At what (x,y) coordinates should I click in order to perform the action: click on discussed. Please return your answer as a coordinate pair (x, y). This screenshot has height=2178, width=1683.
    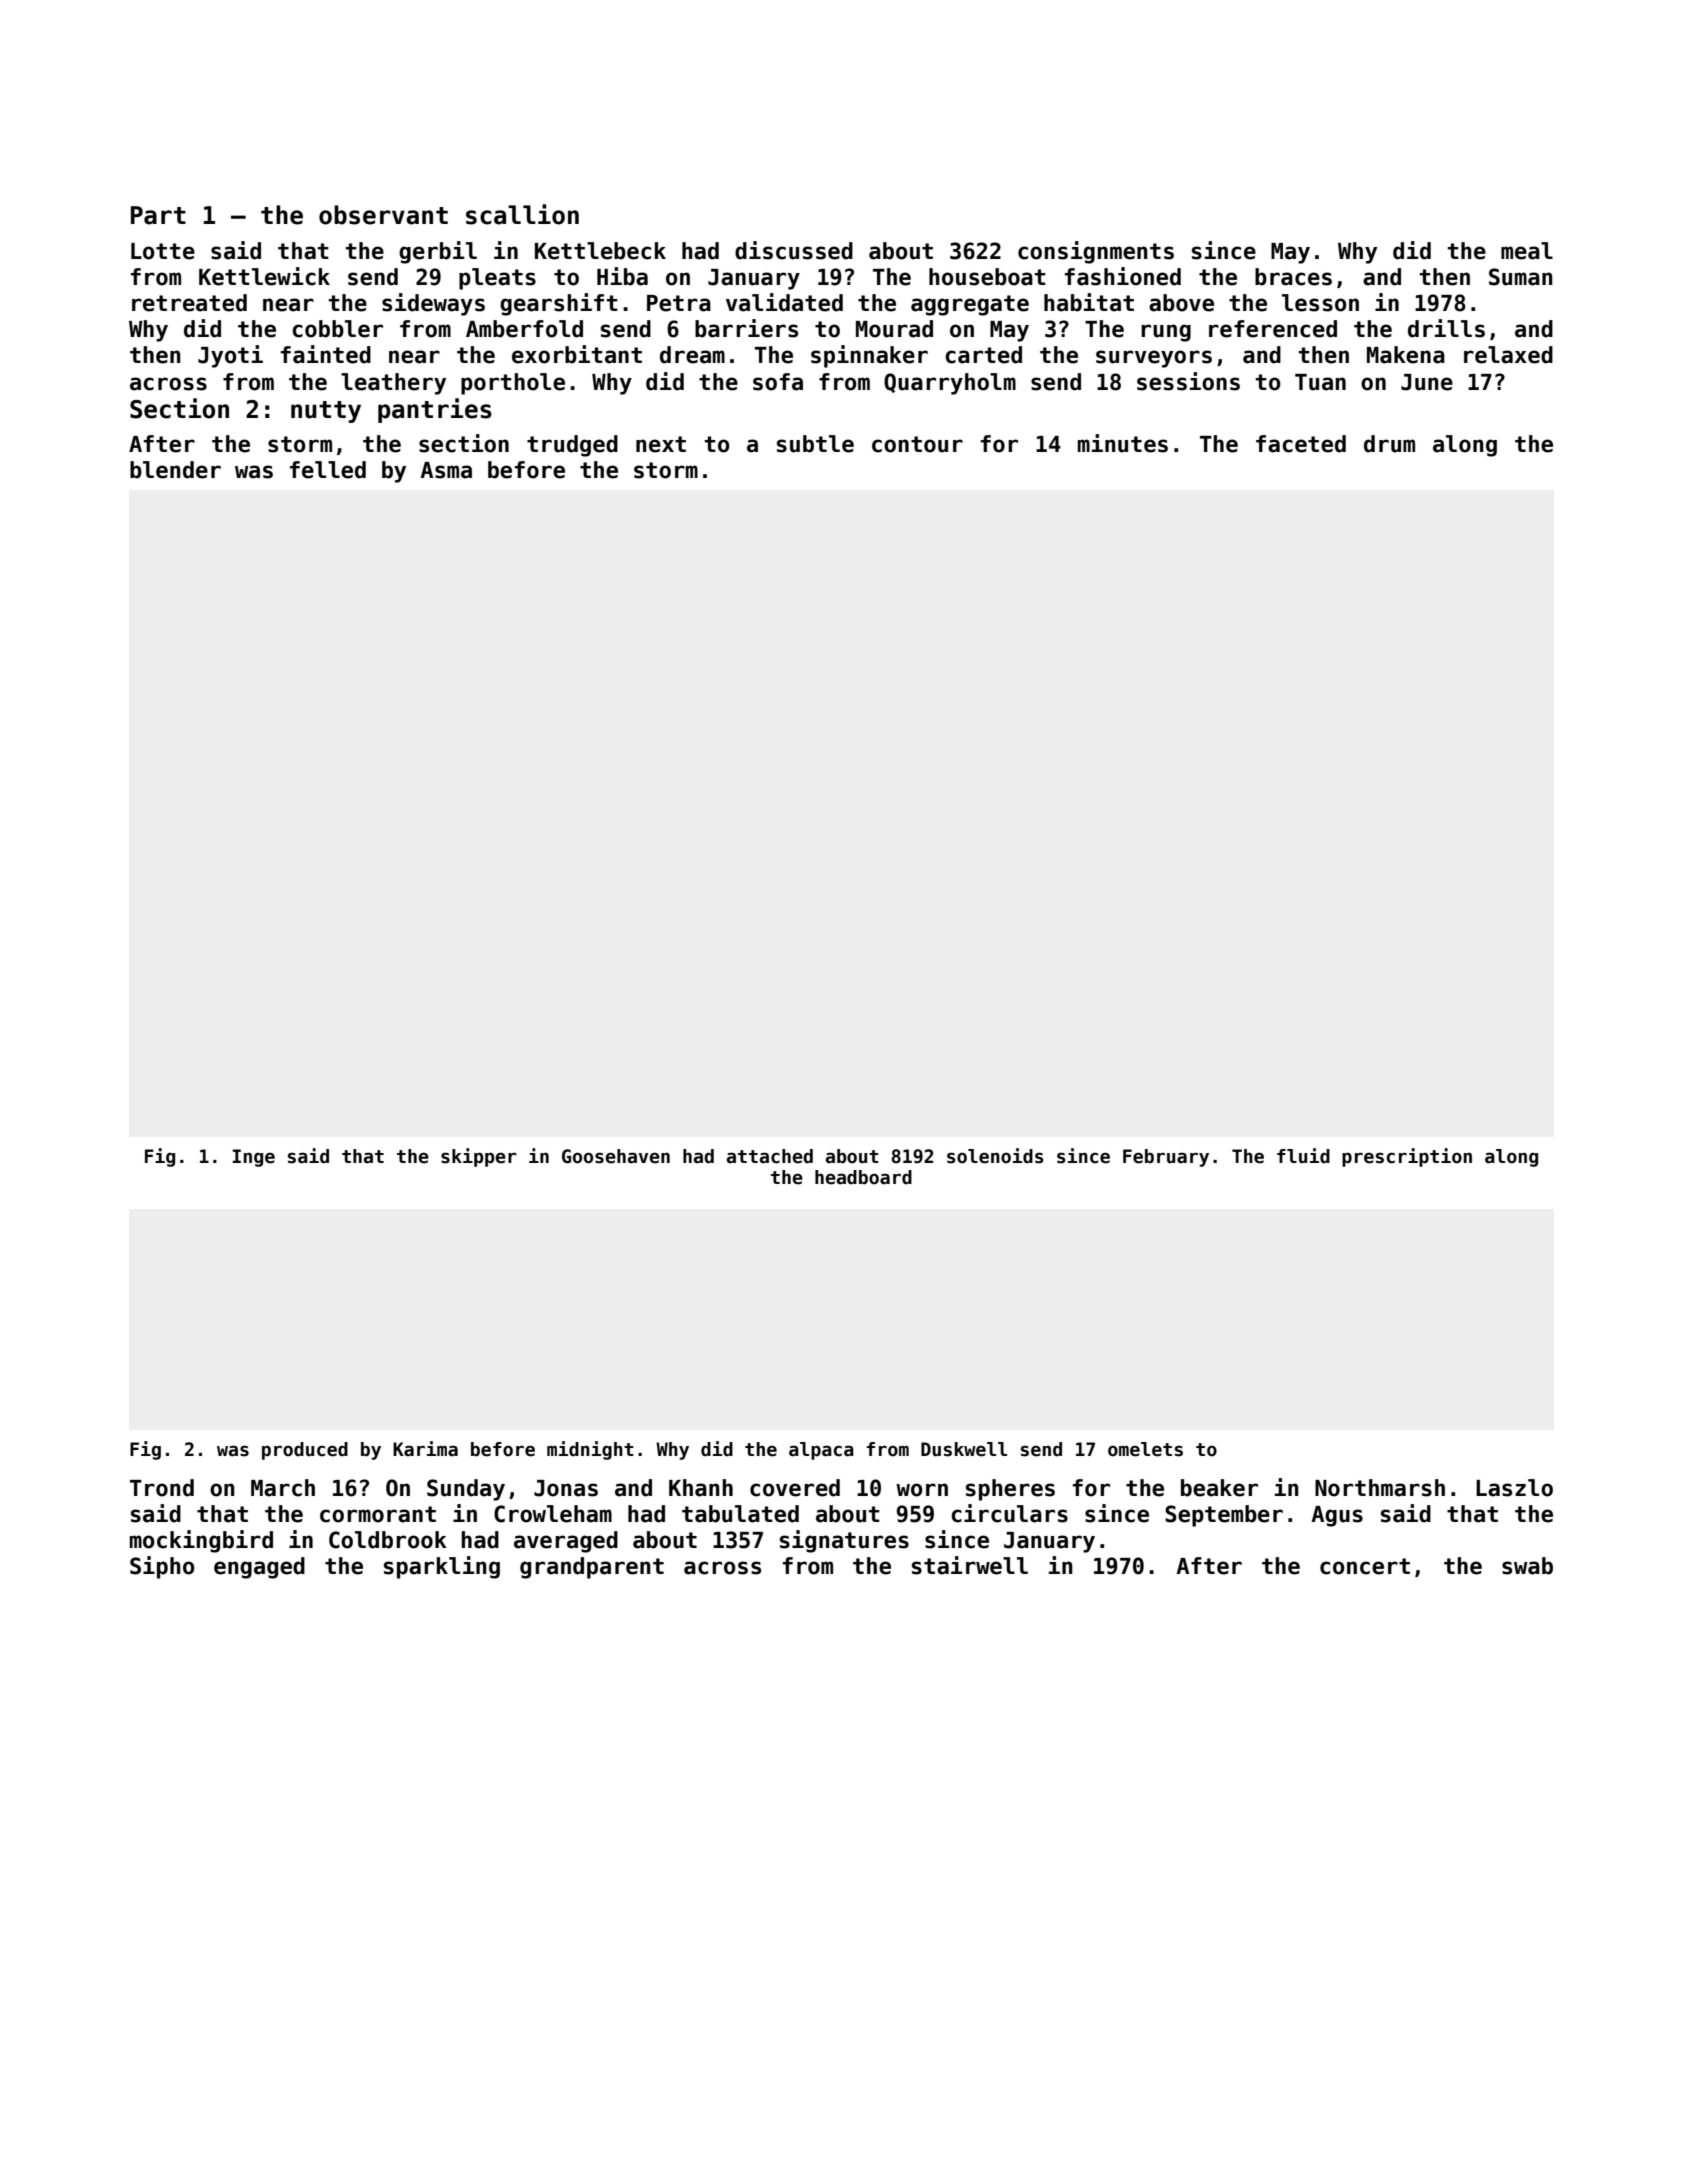
    Looking at the image, I should click on (794, 250).
